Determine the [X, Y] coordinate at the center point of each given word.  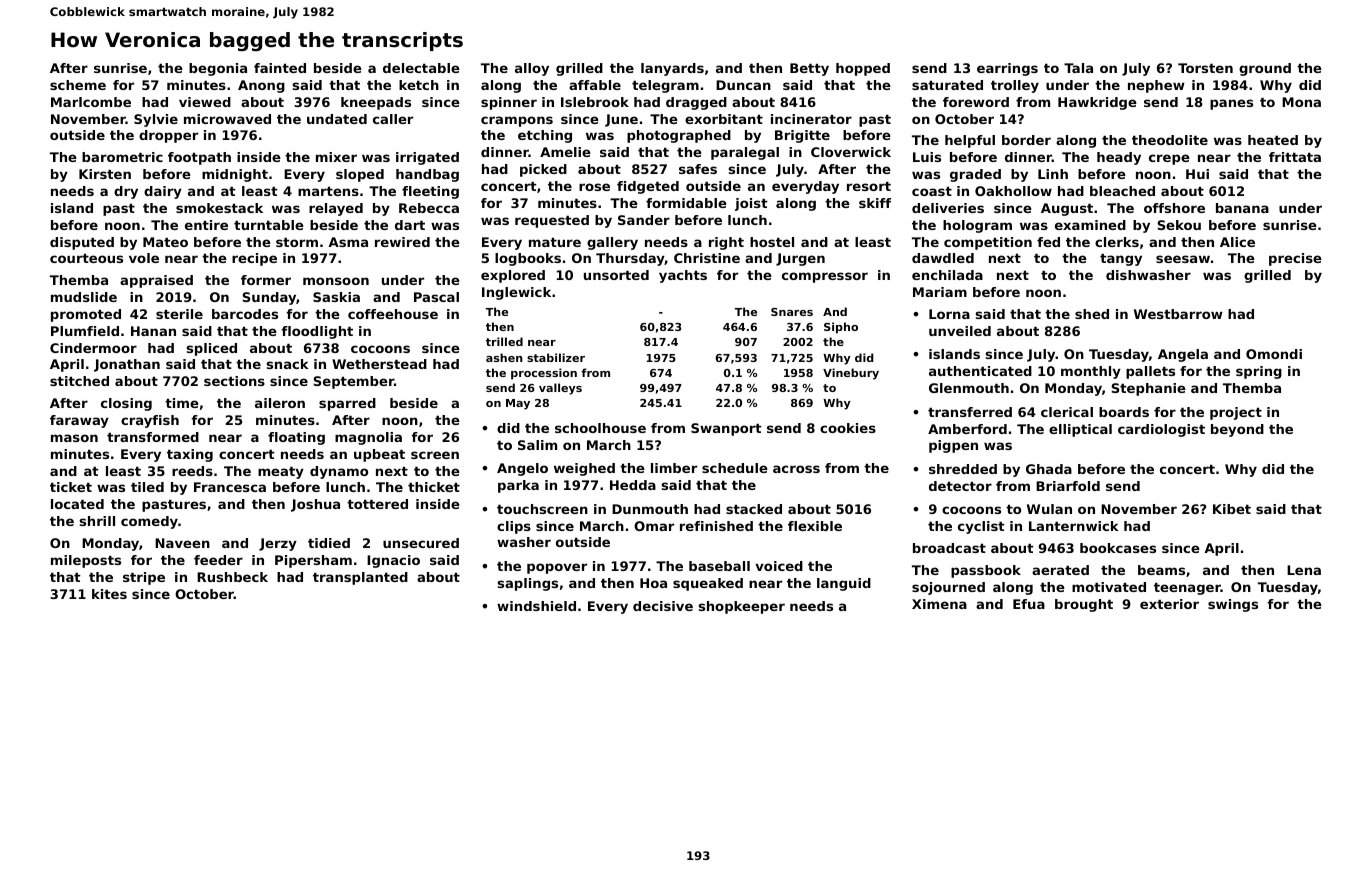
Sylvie [156, 120]
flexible [815, 526]
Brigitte [802, 136]
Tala [1078, 68]
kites [109, 594]
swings [1233, 605]
